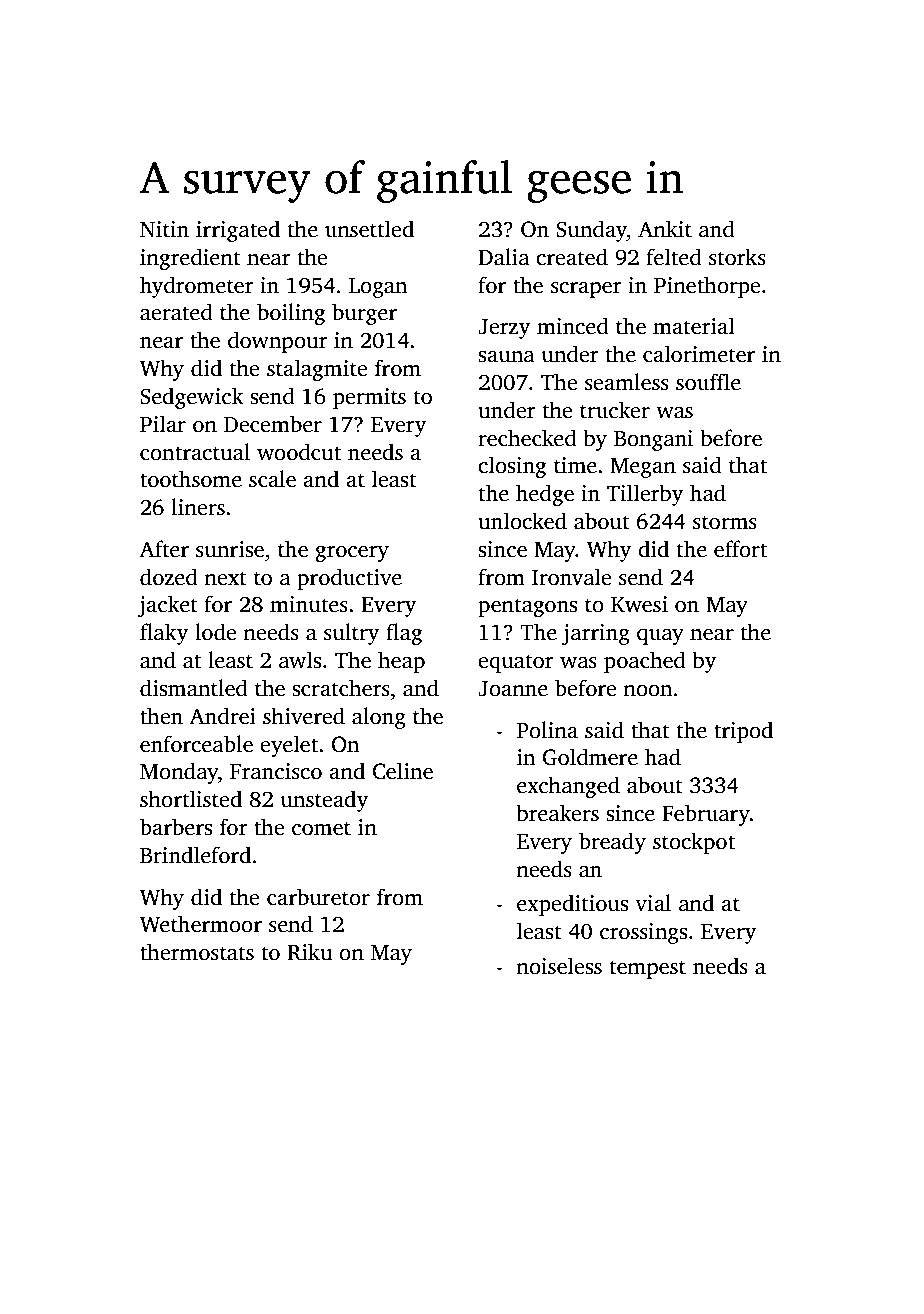 Image resolution: width=924 pixels, height=1314 pixels. Describe the element at coordinates (164, 229) in the page. I see `Nitin` at that location.
